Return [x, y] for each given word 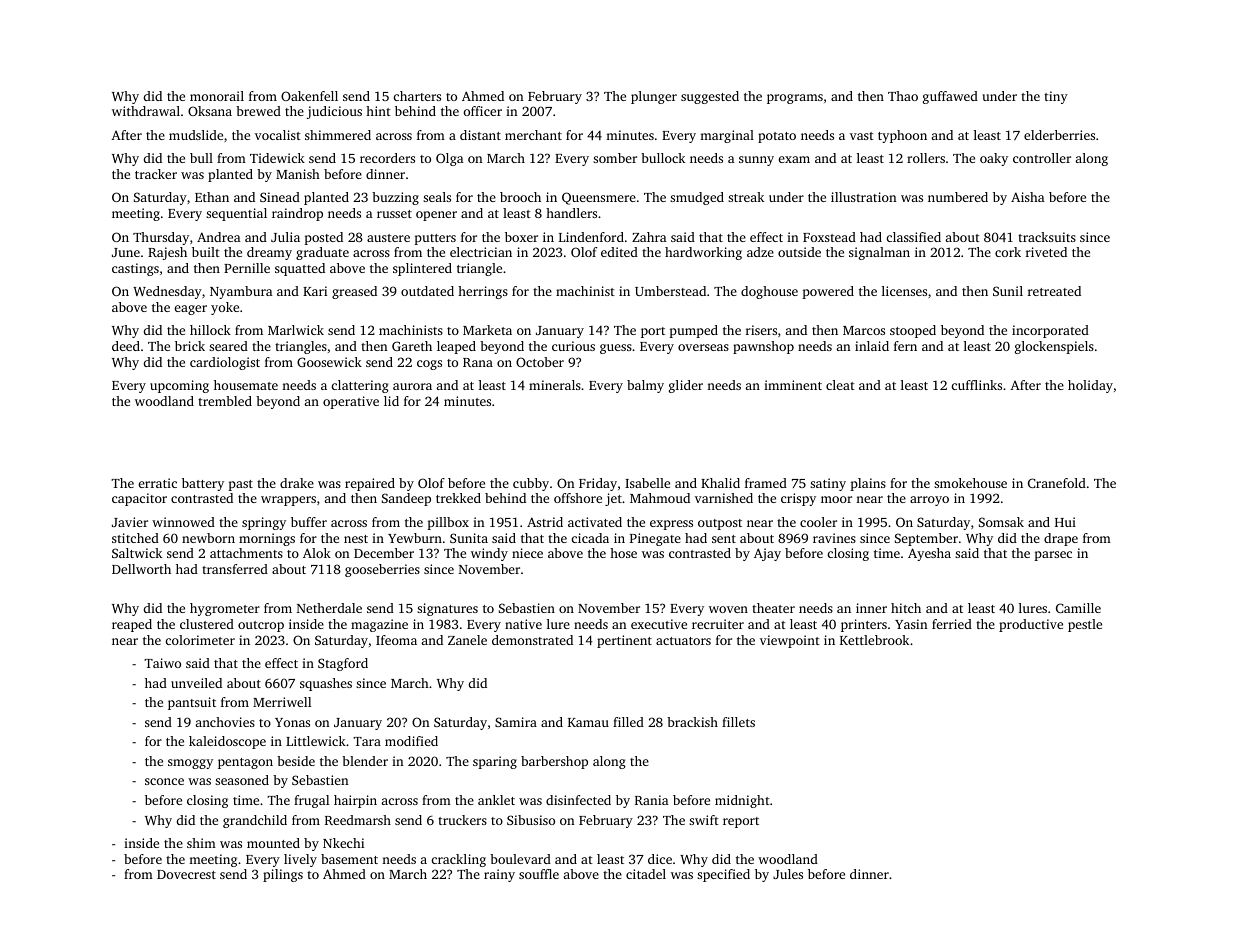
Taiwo [162, 663]
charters [417, 96]
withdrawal [146, 111]
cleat [840, 385]
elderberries [1059, 135]
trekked [458, 498]
